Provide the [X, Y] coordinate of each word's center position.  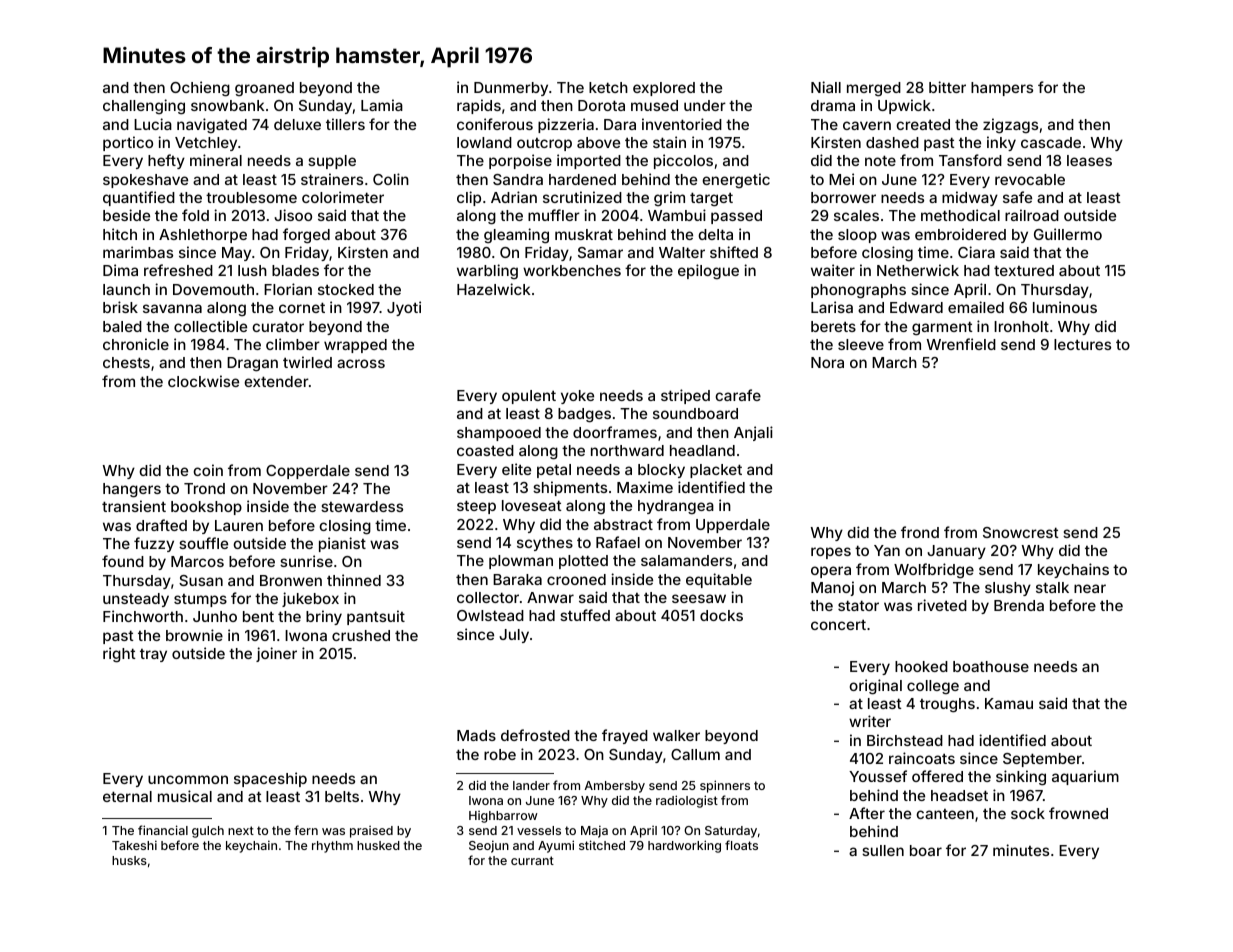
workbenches [572, 270]
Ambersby [614, 787]
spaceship [270, 779]
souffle [203, 543]
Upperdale [733, 526]
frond [920, 532]
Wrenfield [961, 344]
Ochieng [200, 89]
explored [664, 89]
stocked [346, 289]
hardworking [684, 846]
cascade [1051, 142]
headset [959, 795]
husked [378, 845]
